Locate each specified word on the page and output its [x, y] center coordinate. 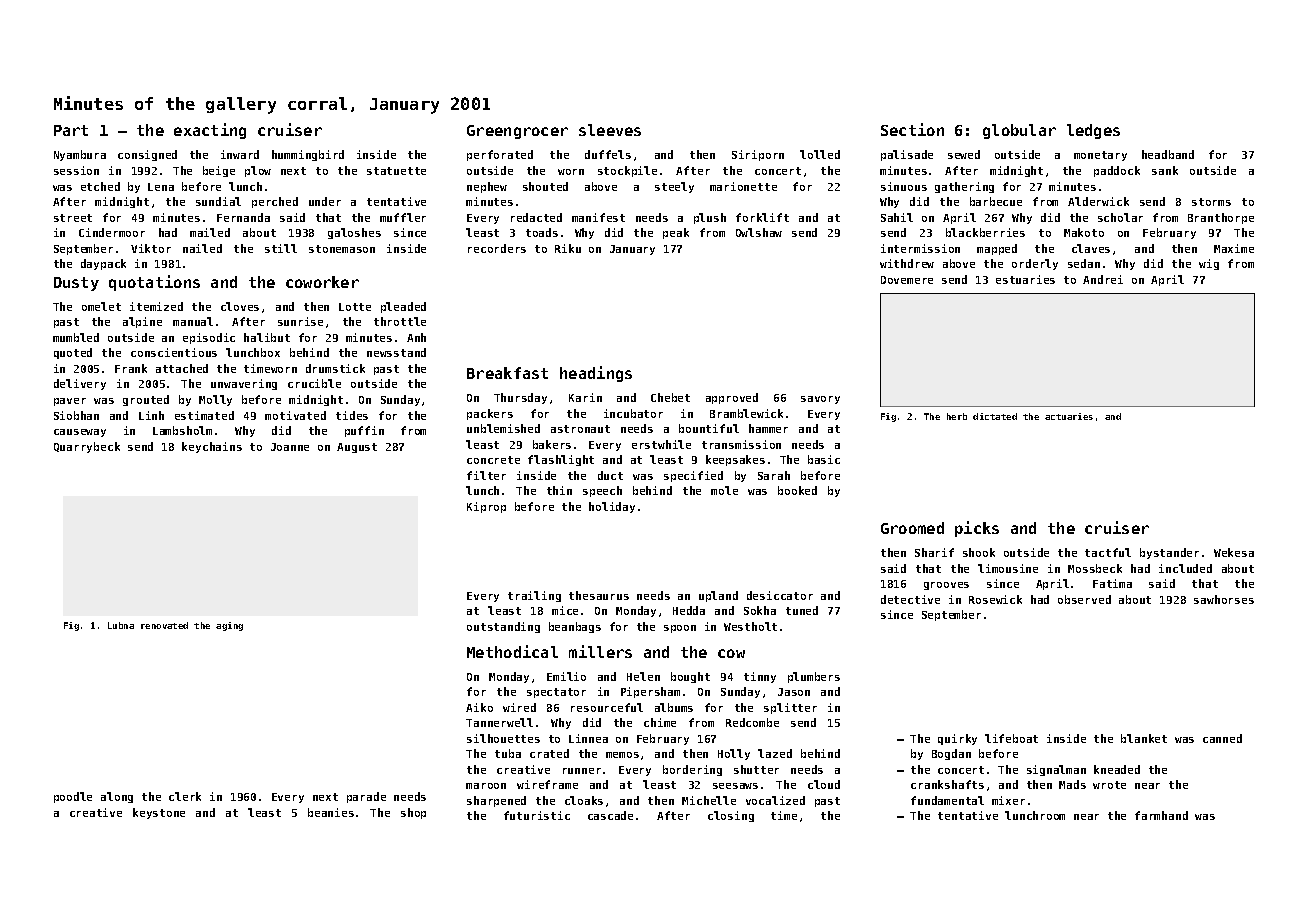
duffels [608, 154]
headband [1168, 154]
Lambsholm [182, 430]
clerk [185, 796]
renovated [164, 625]
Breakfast [507, 373]
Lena [161, 187]
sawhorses [1224, 599]
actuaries [1069, 416]
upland [718, 596]
